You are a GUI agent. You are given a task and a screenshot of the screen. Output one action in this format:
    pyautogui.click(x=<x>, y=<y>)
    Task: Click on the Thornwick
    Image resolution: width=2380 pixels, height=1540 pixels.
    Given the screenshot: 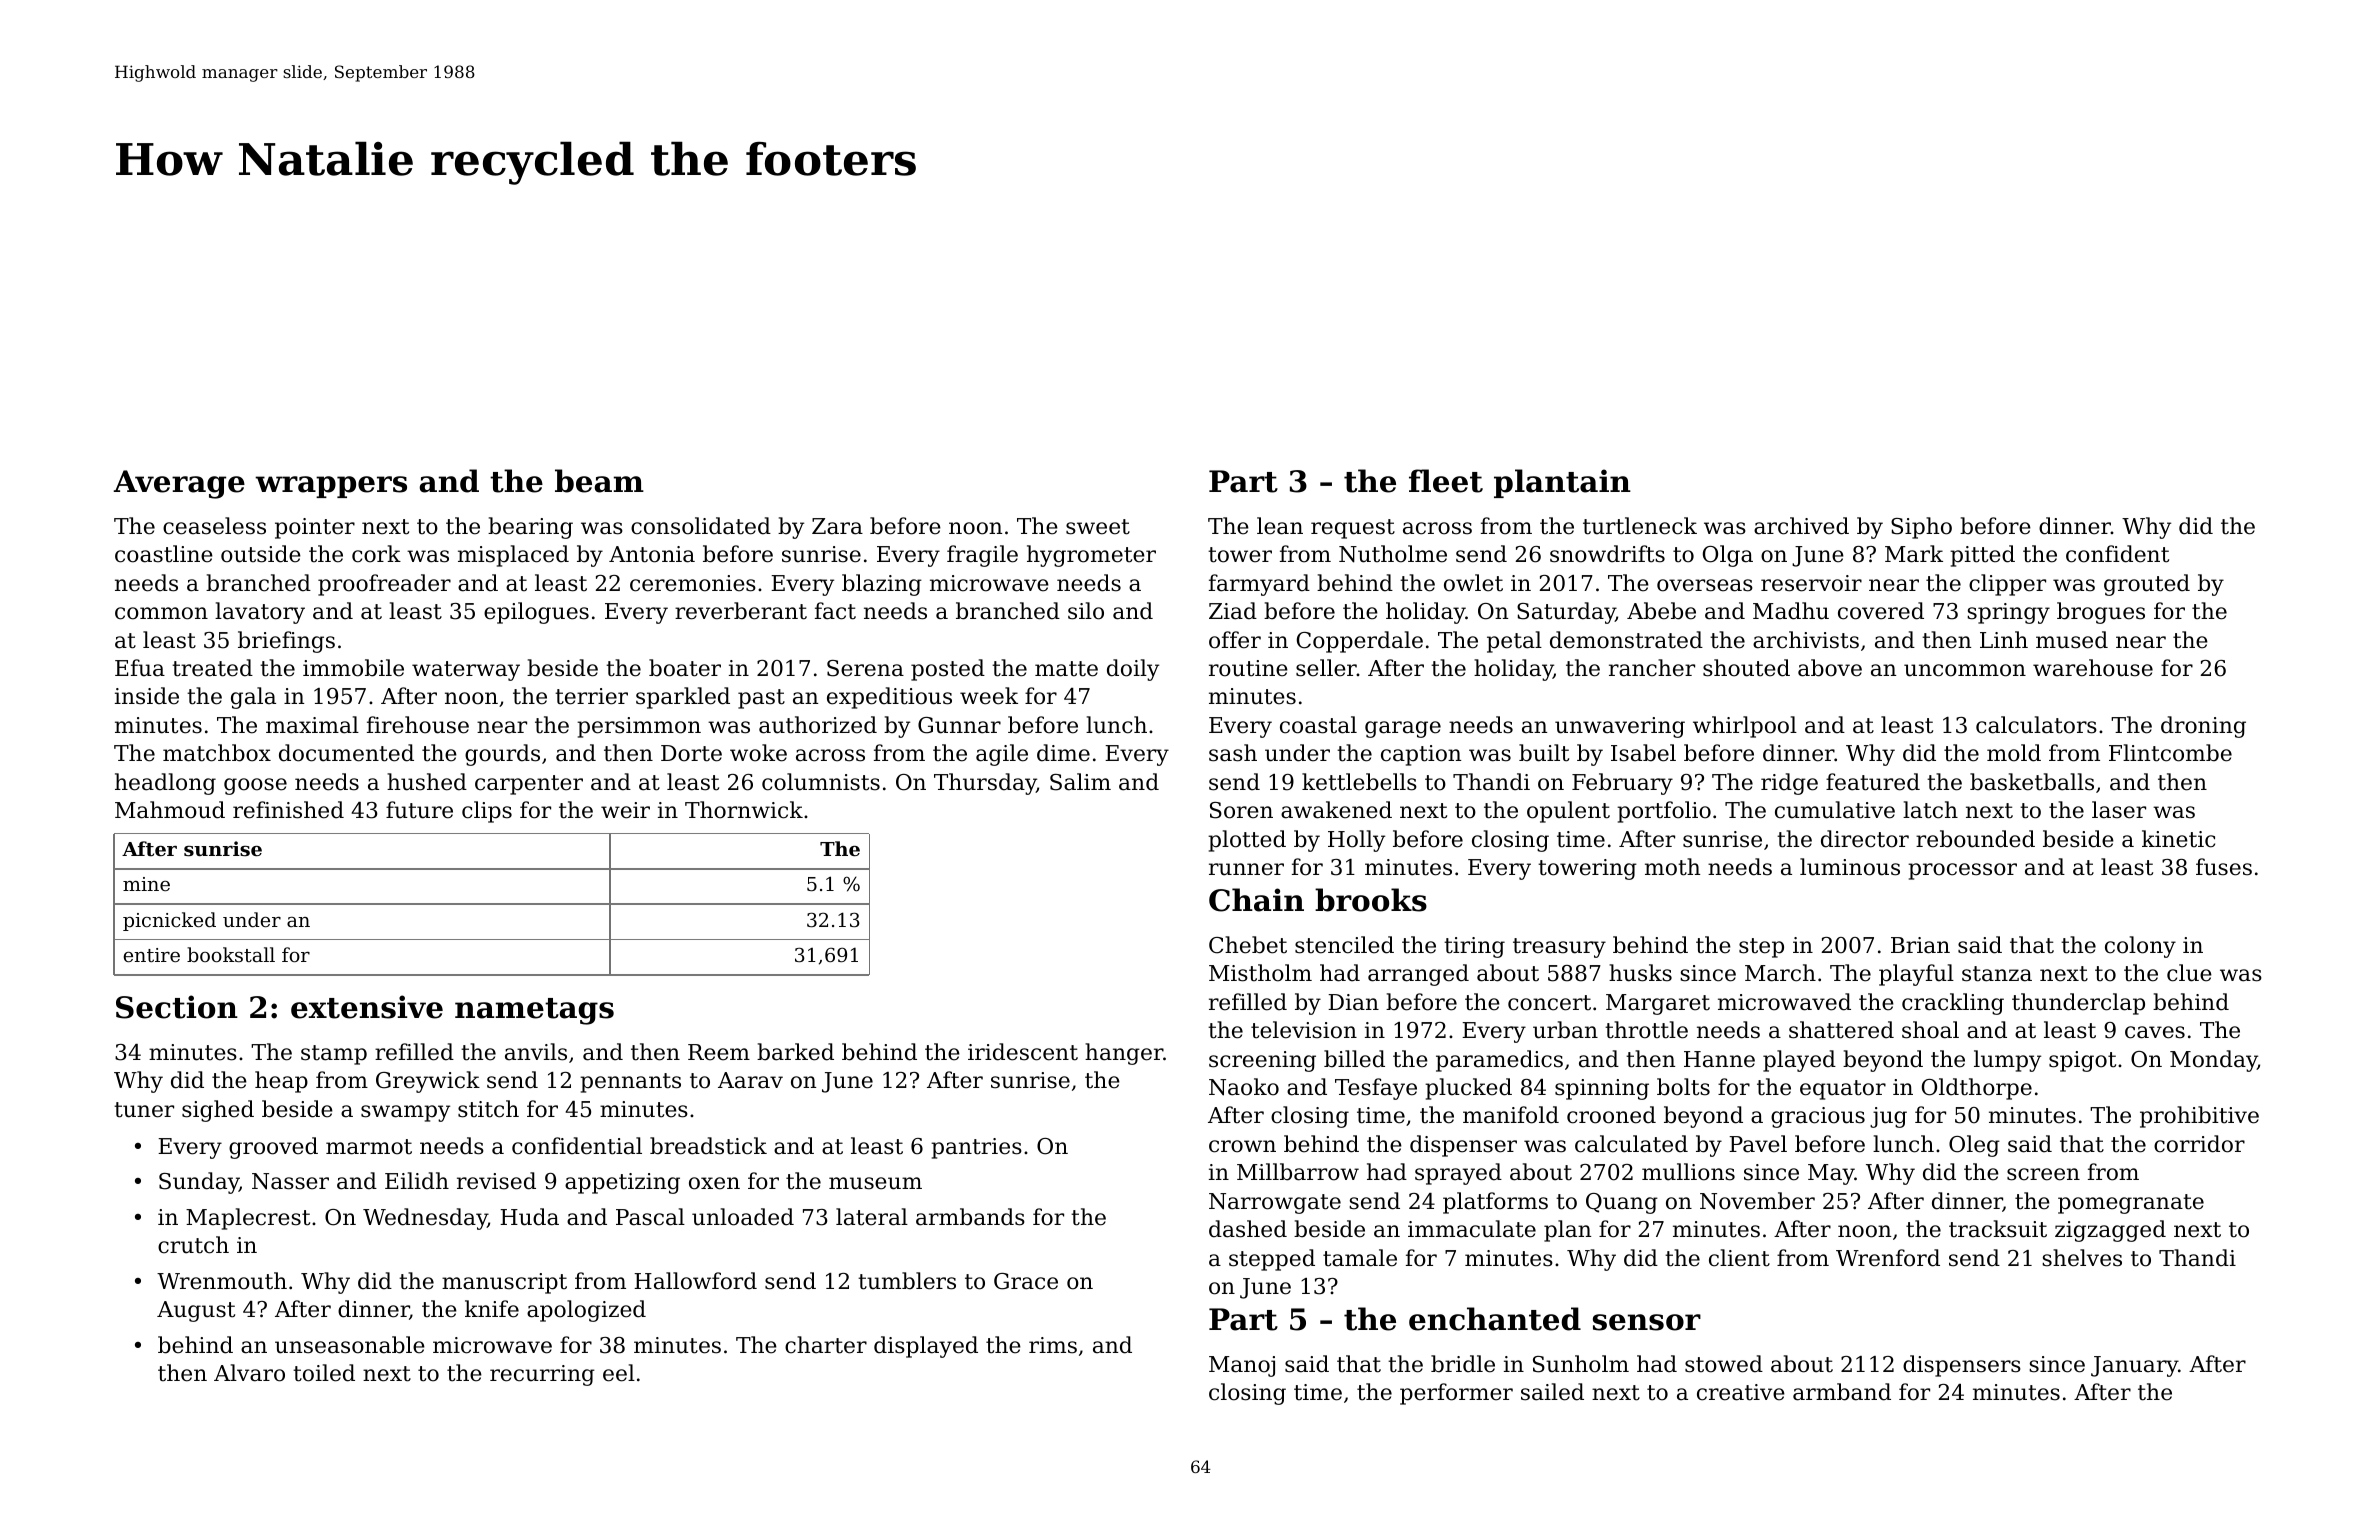 What is the action you would take?
    pyautogui.click(x=744, y=810)
